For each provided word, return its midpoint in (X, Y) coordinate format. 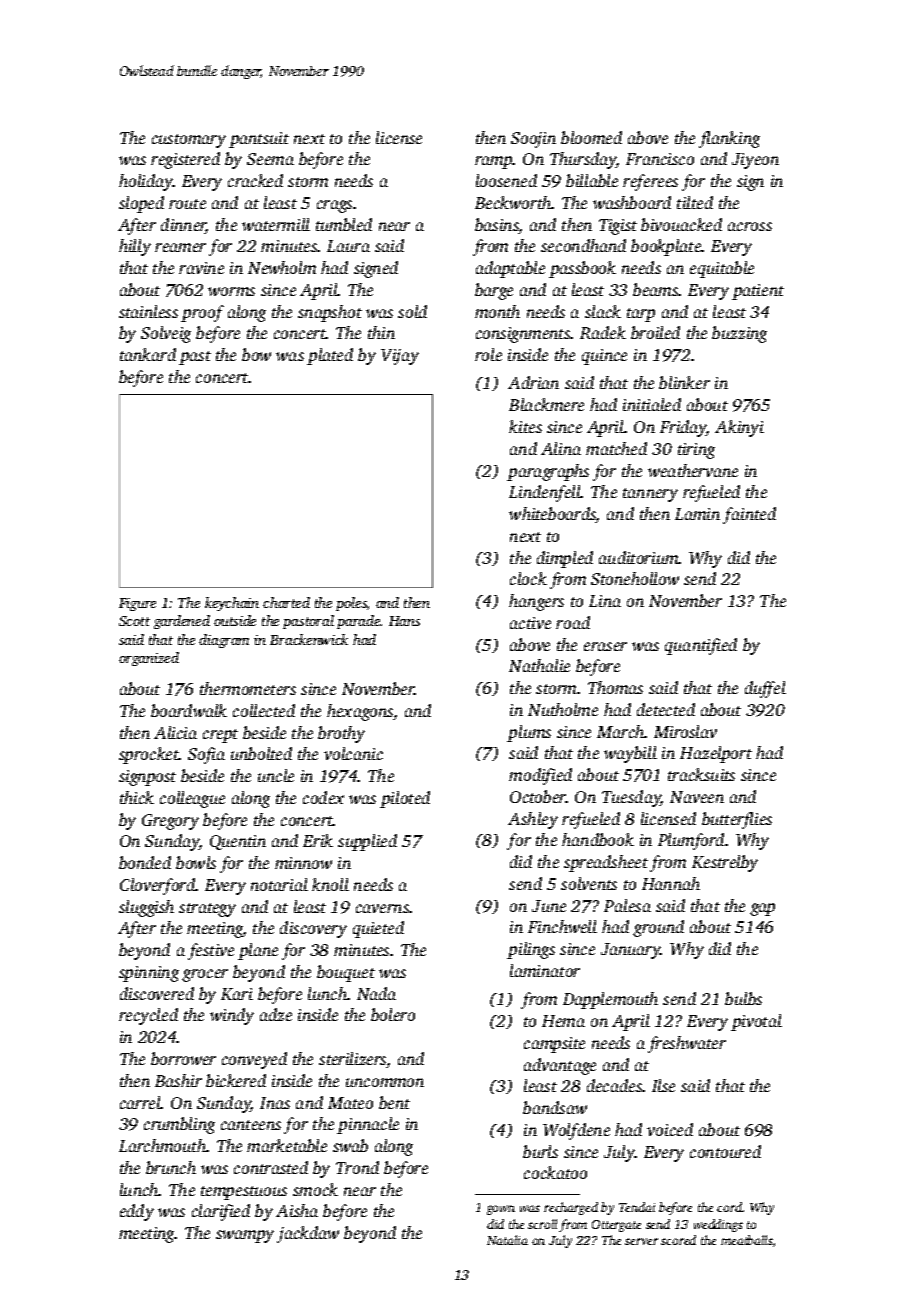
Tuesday (631, 798)
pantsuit (259, 140)
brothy (341, 734)
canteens (251, 1125)
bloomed (591, 137)
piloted (405, 799)
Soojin (533, 140)
